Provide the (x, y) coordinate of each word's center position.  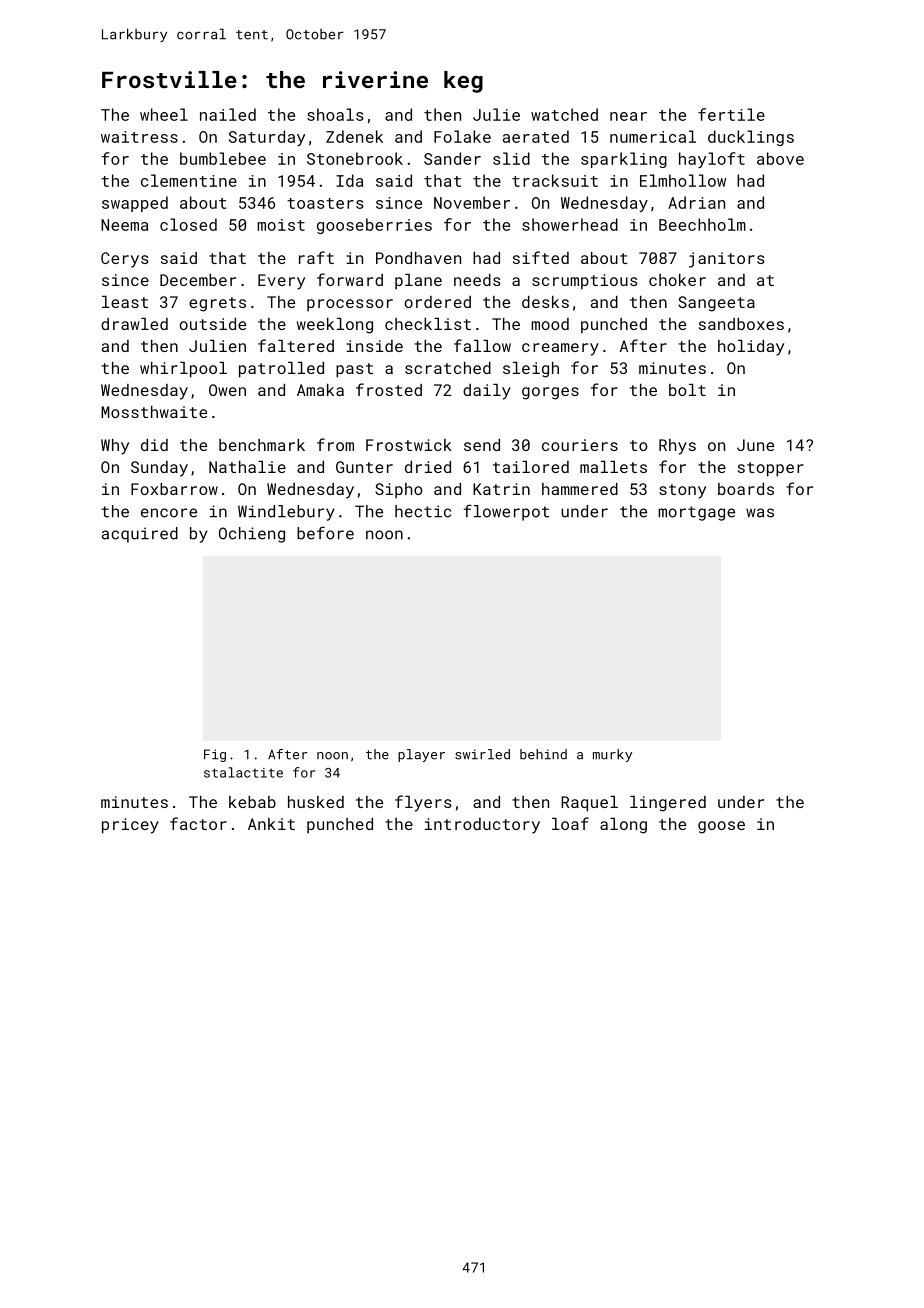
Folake (462, 136)
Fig (215, 755)
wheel (164, 114)
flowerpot (506, 512)
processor (350, 305)
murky (612, 755)
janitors (727, 260)
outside (212, 324)
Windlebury (286, 513)
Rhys (677, 447)
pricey (130, 826)
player (421, 755)
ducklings (751, 138)
